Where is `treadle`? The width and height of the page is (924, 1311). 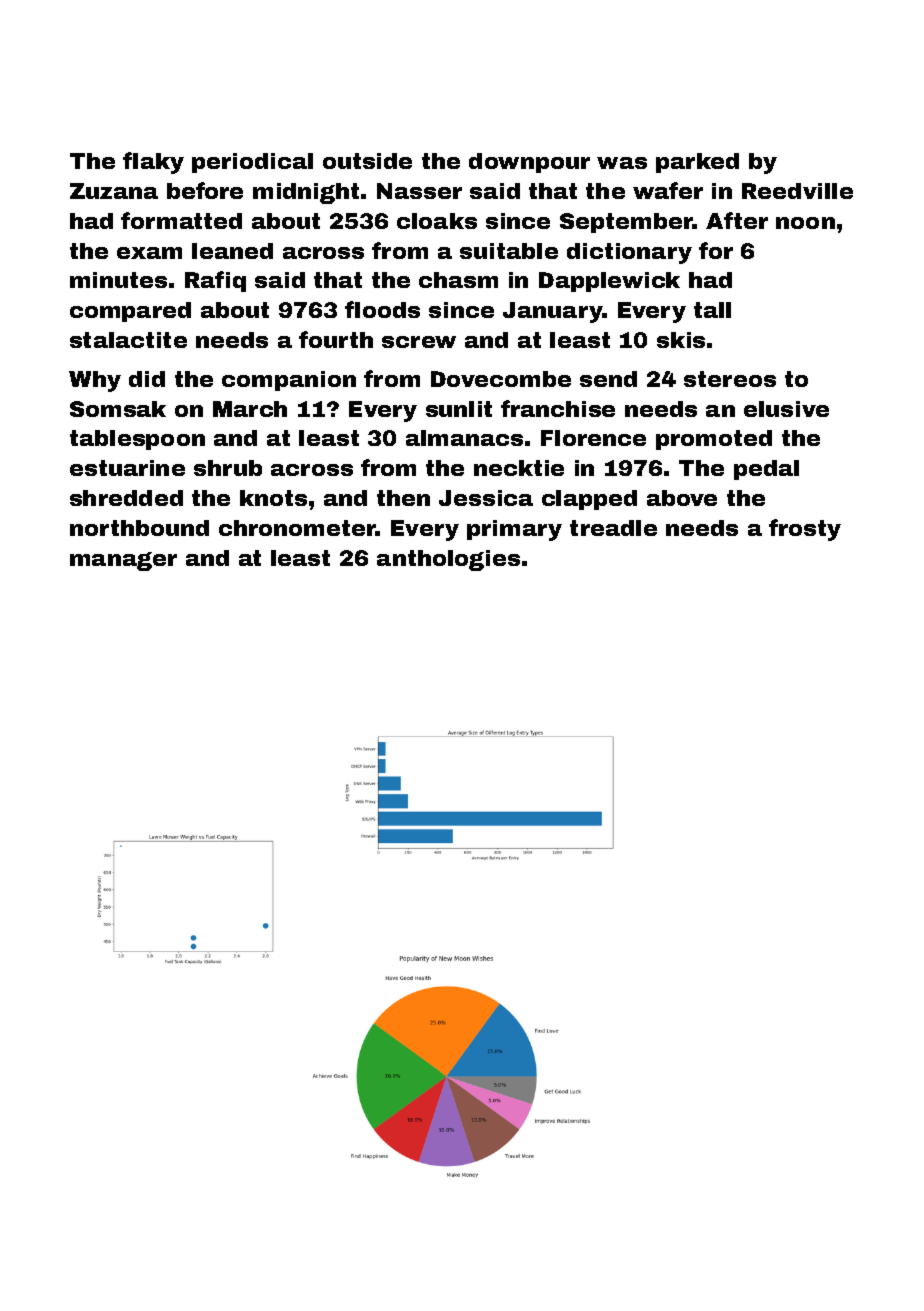 treadle is located at coordinates (613, 528).
